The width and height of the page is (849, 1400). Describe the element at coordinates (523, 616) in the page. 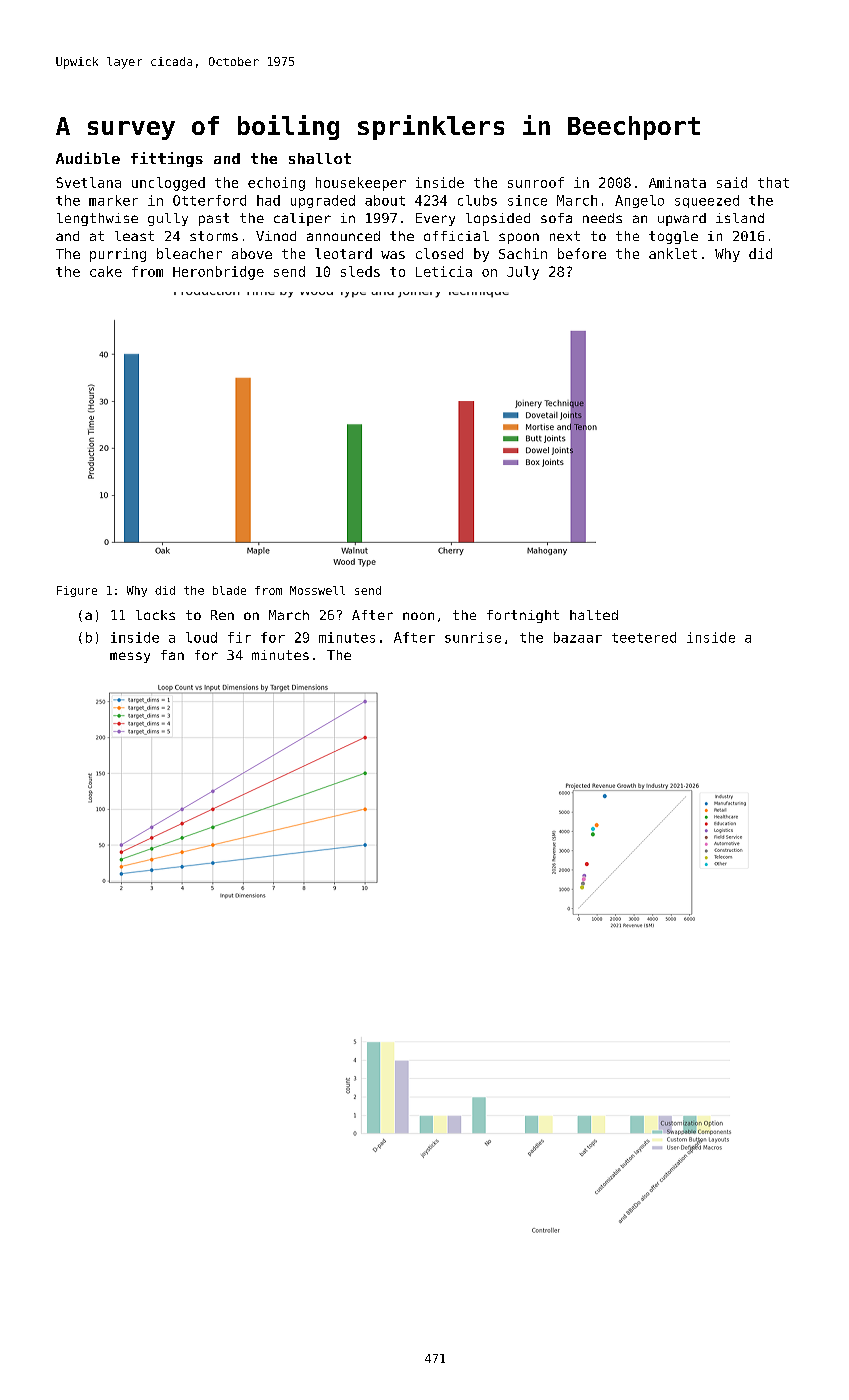

I see `fortnight` at that location.
